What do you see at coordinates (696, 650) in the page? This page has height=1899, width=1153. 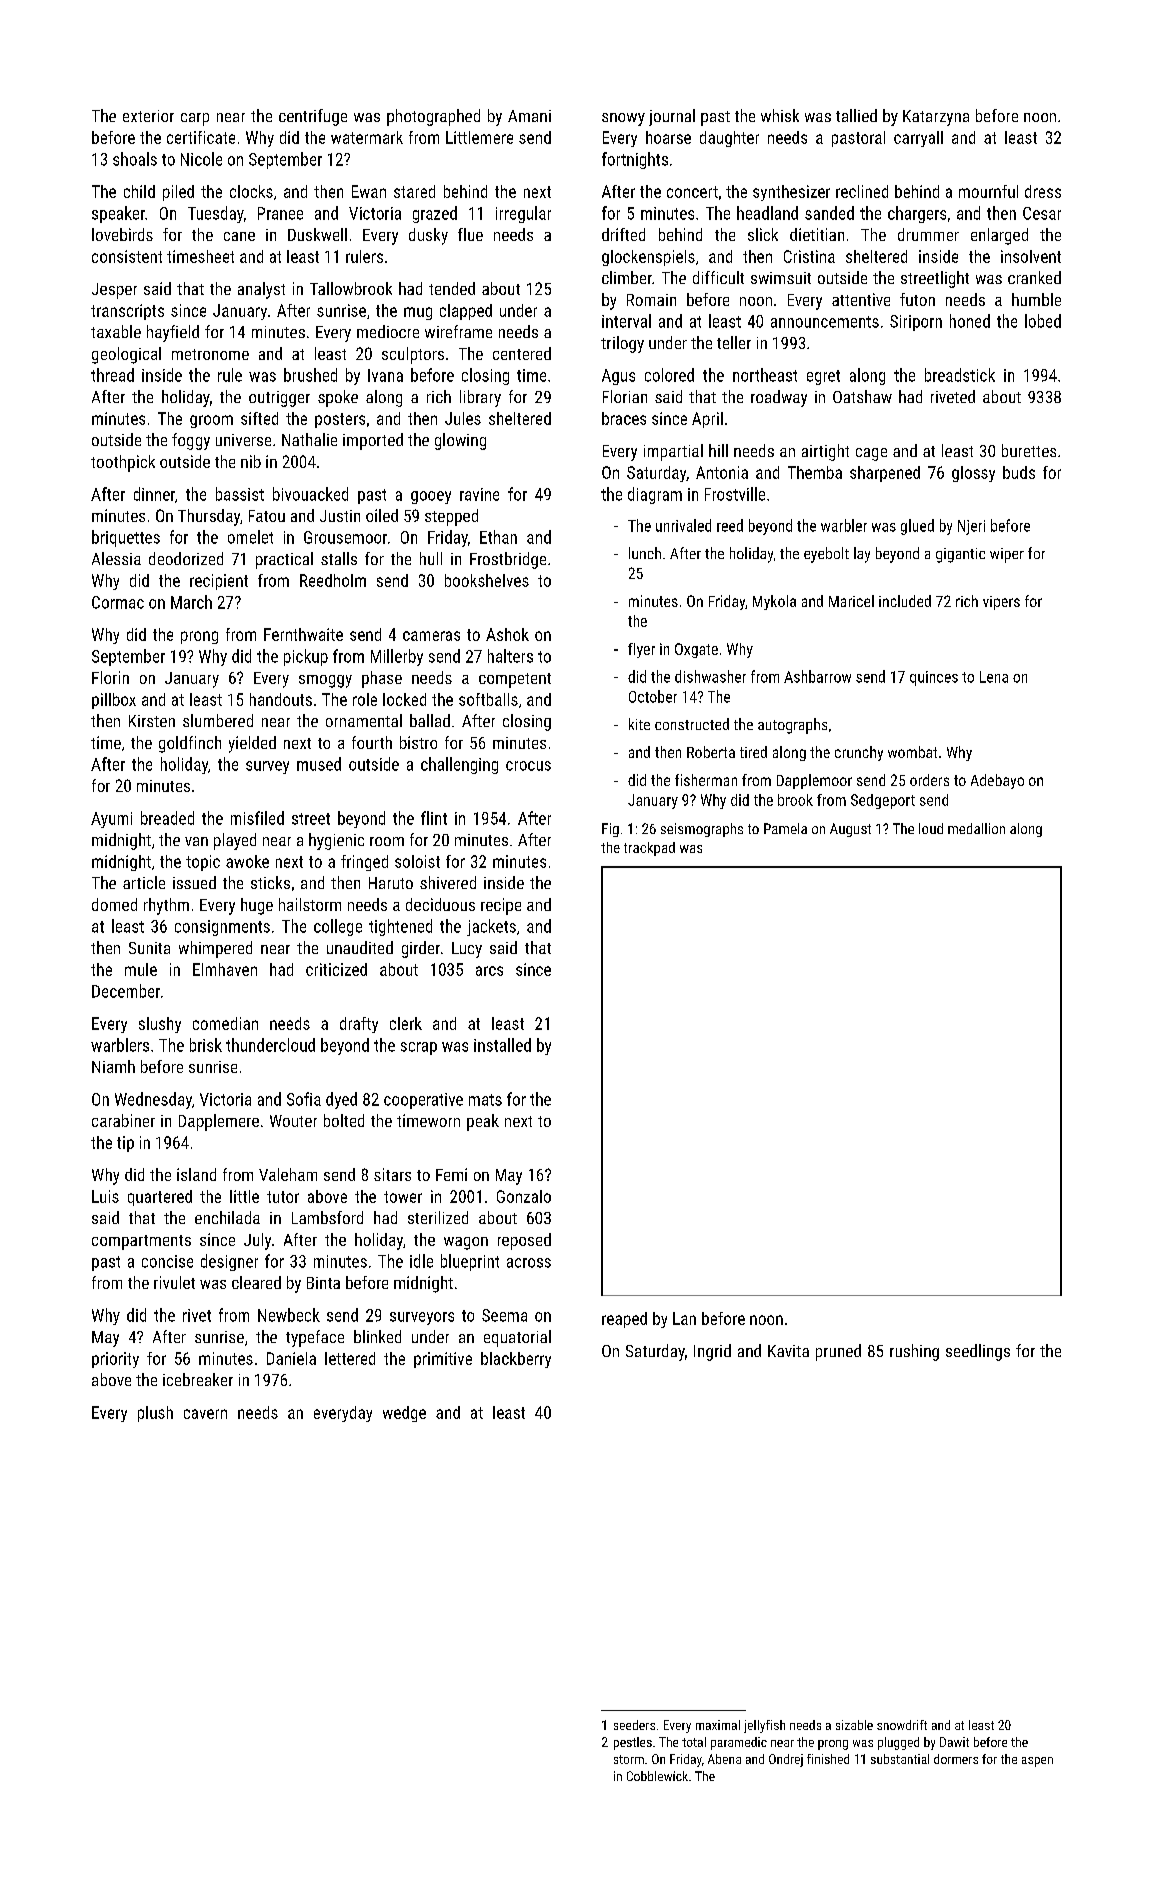 I see `Oxgate` at bounding box center [696, 650].
